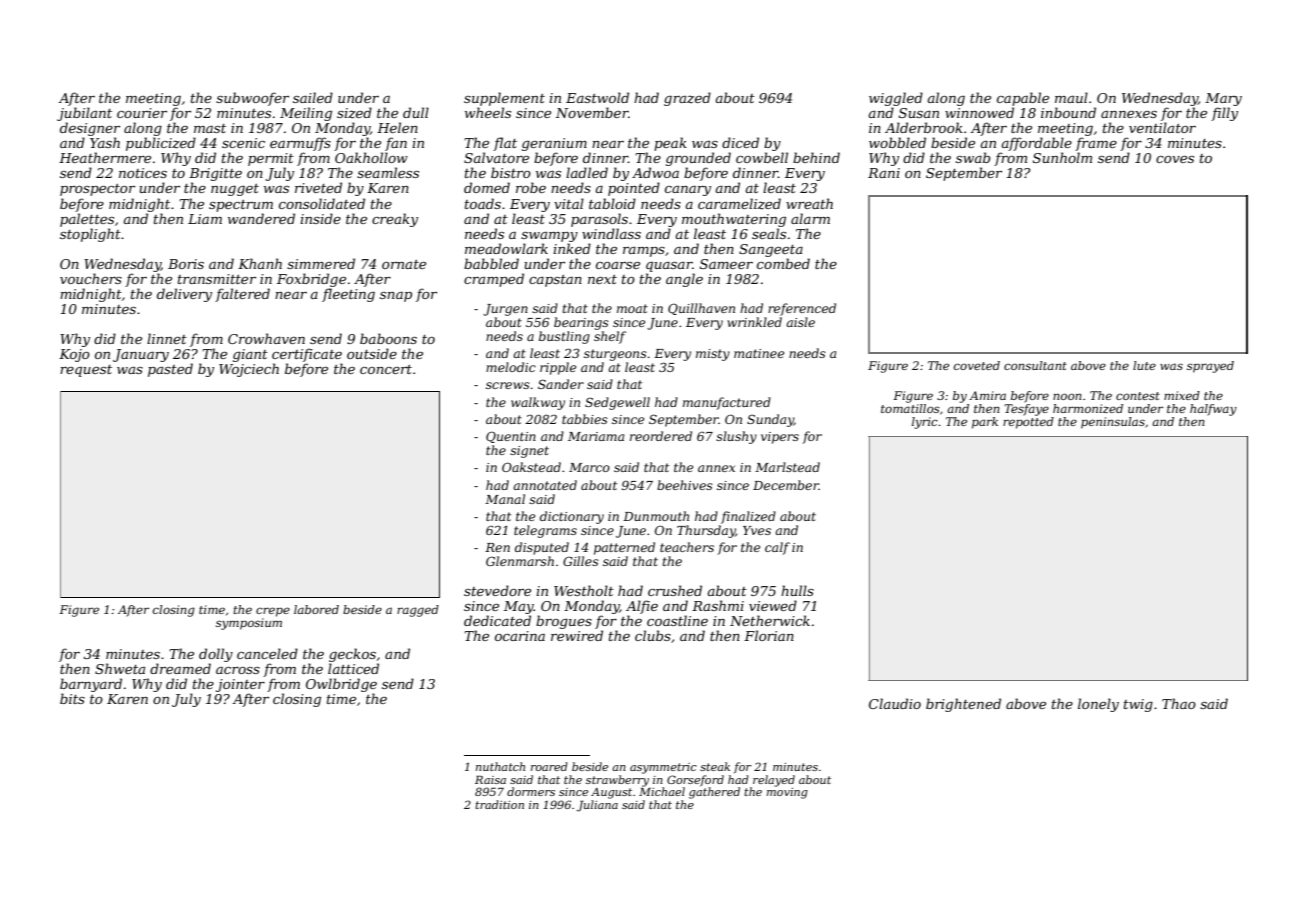  Describe the element at coordinates (531, 467) in the image. I see `Oakstead` at that location.
